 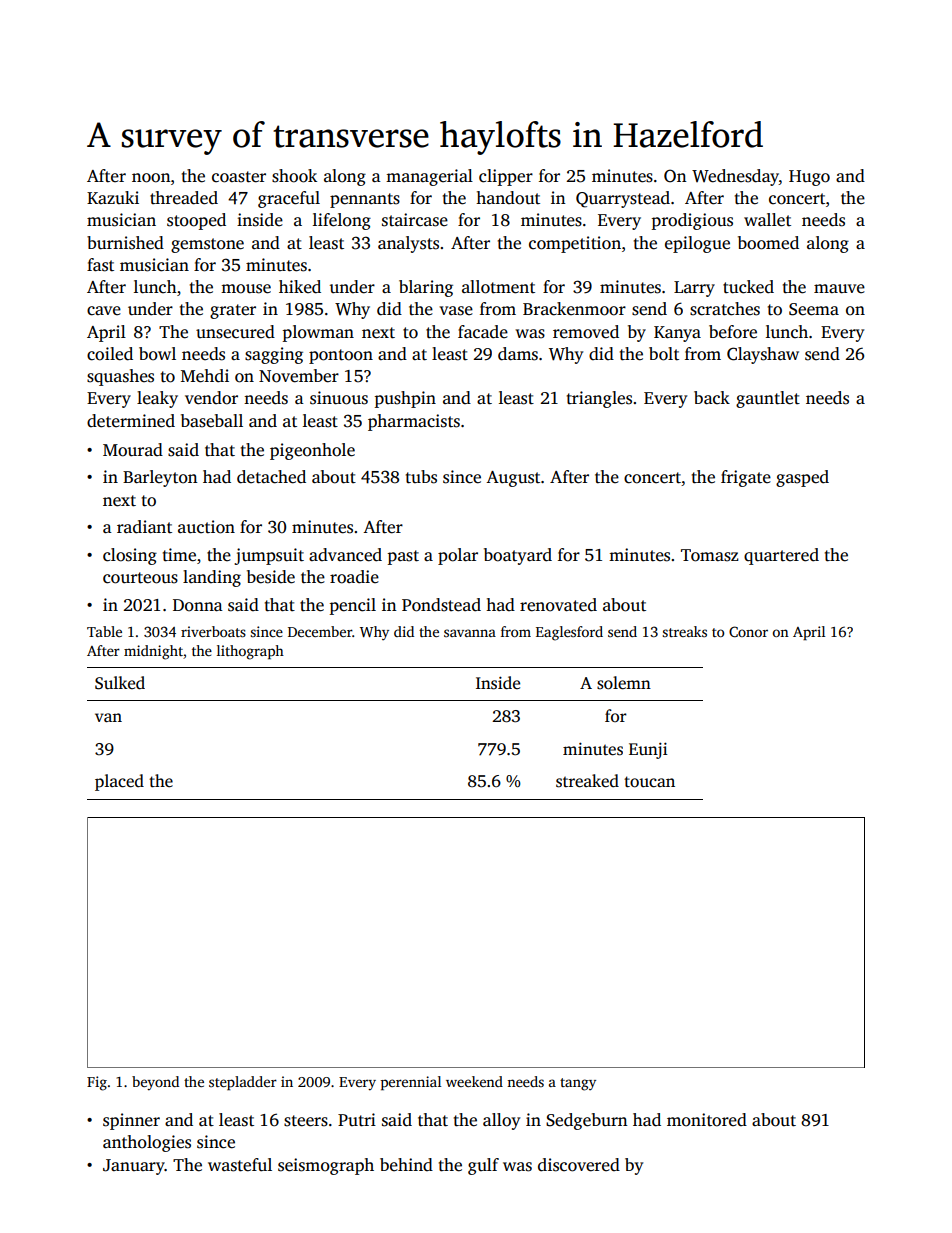 What do you see at coordinates (357, 1120) in the image?
I see `Putri` at bounding box center [357, 1120].
